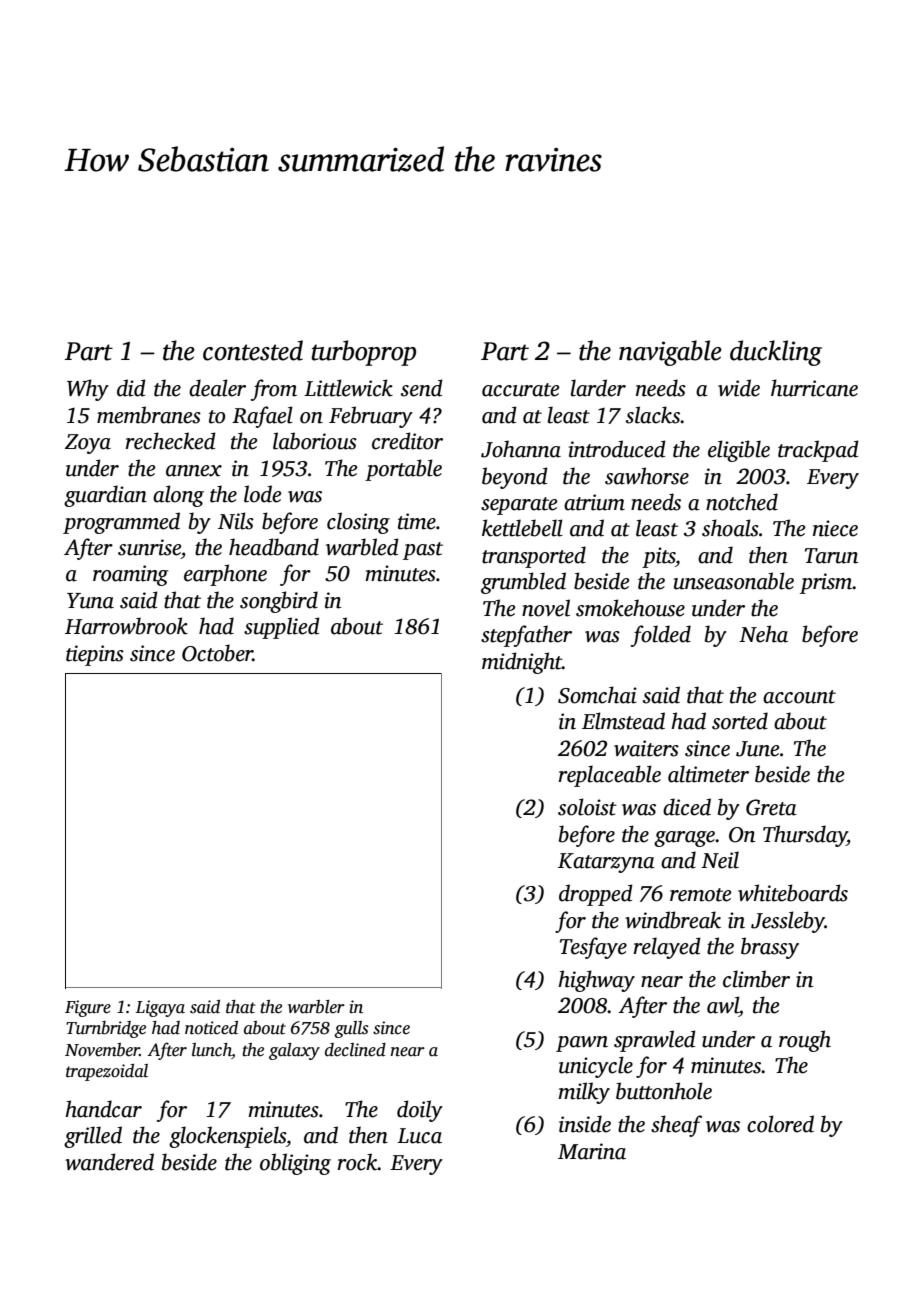  What do you see at coordinates (107, 1072) in the document?
I see `trapezoidal` at bounding box center [107, 1072].
